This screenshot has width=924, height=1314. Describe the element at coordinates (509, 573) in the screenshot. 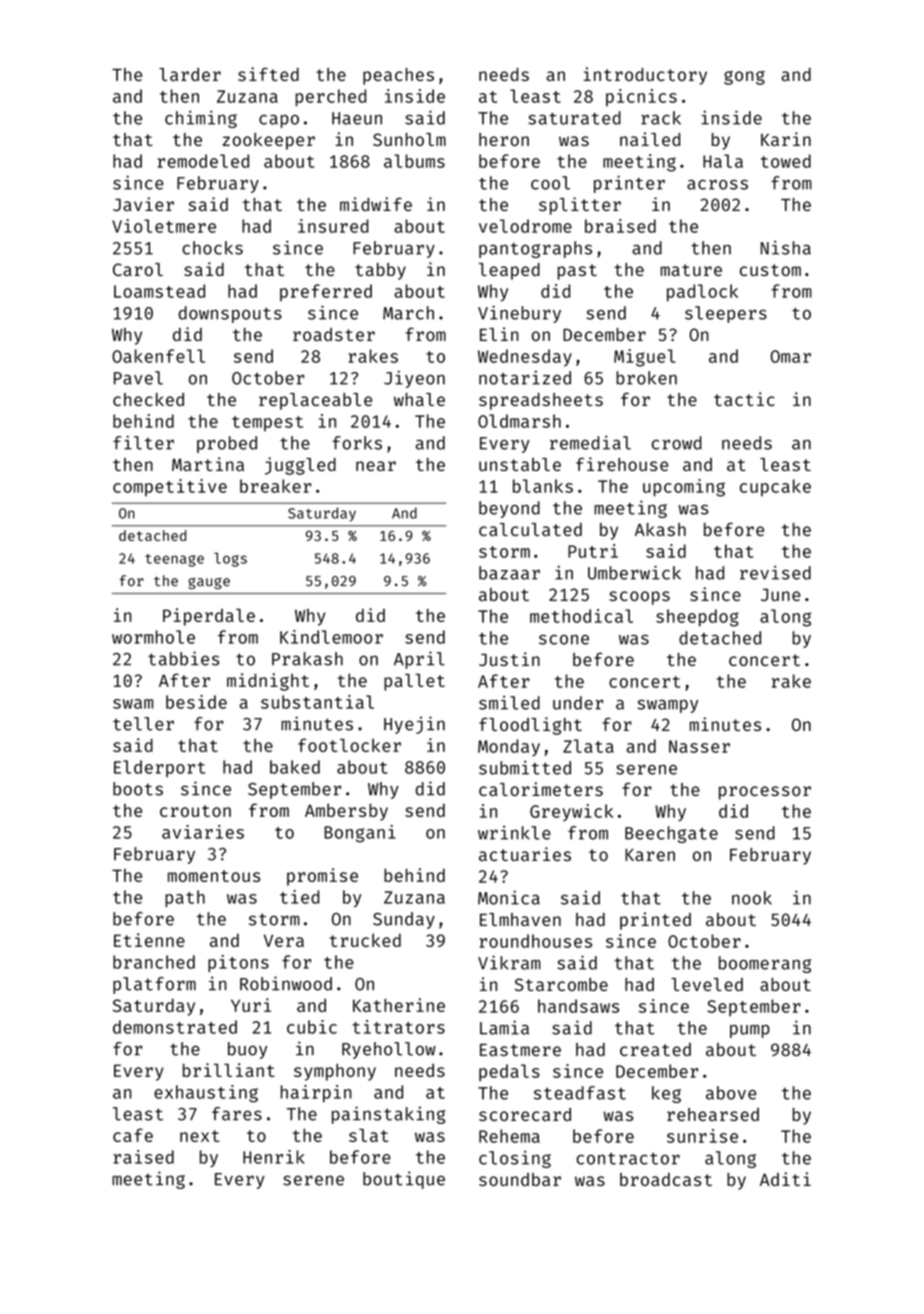

I see `bazaar` at that location.
